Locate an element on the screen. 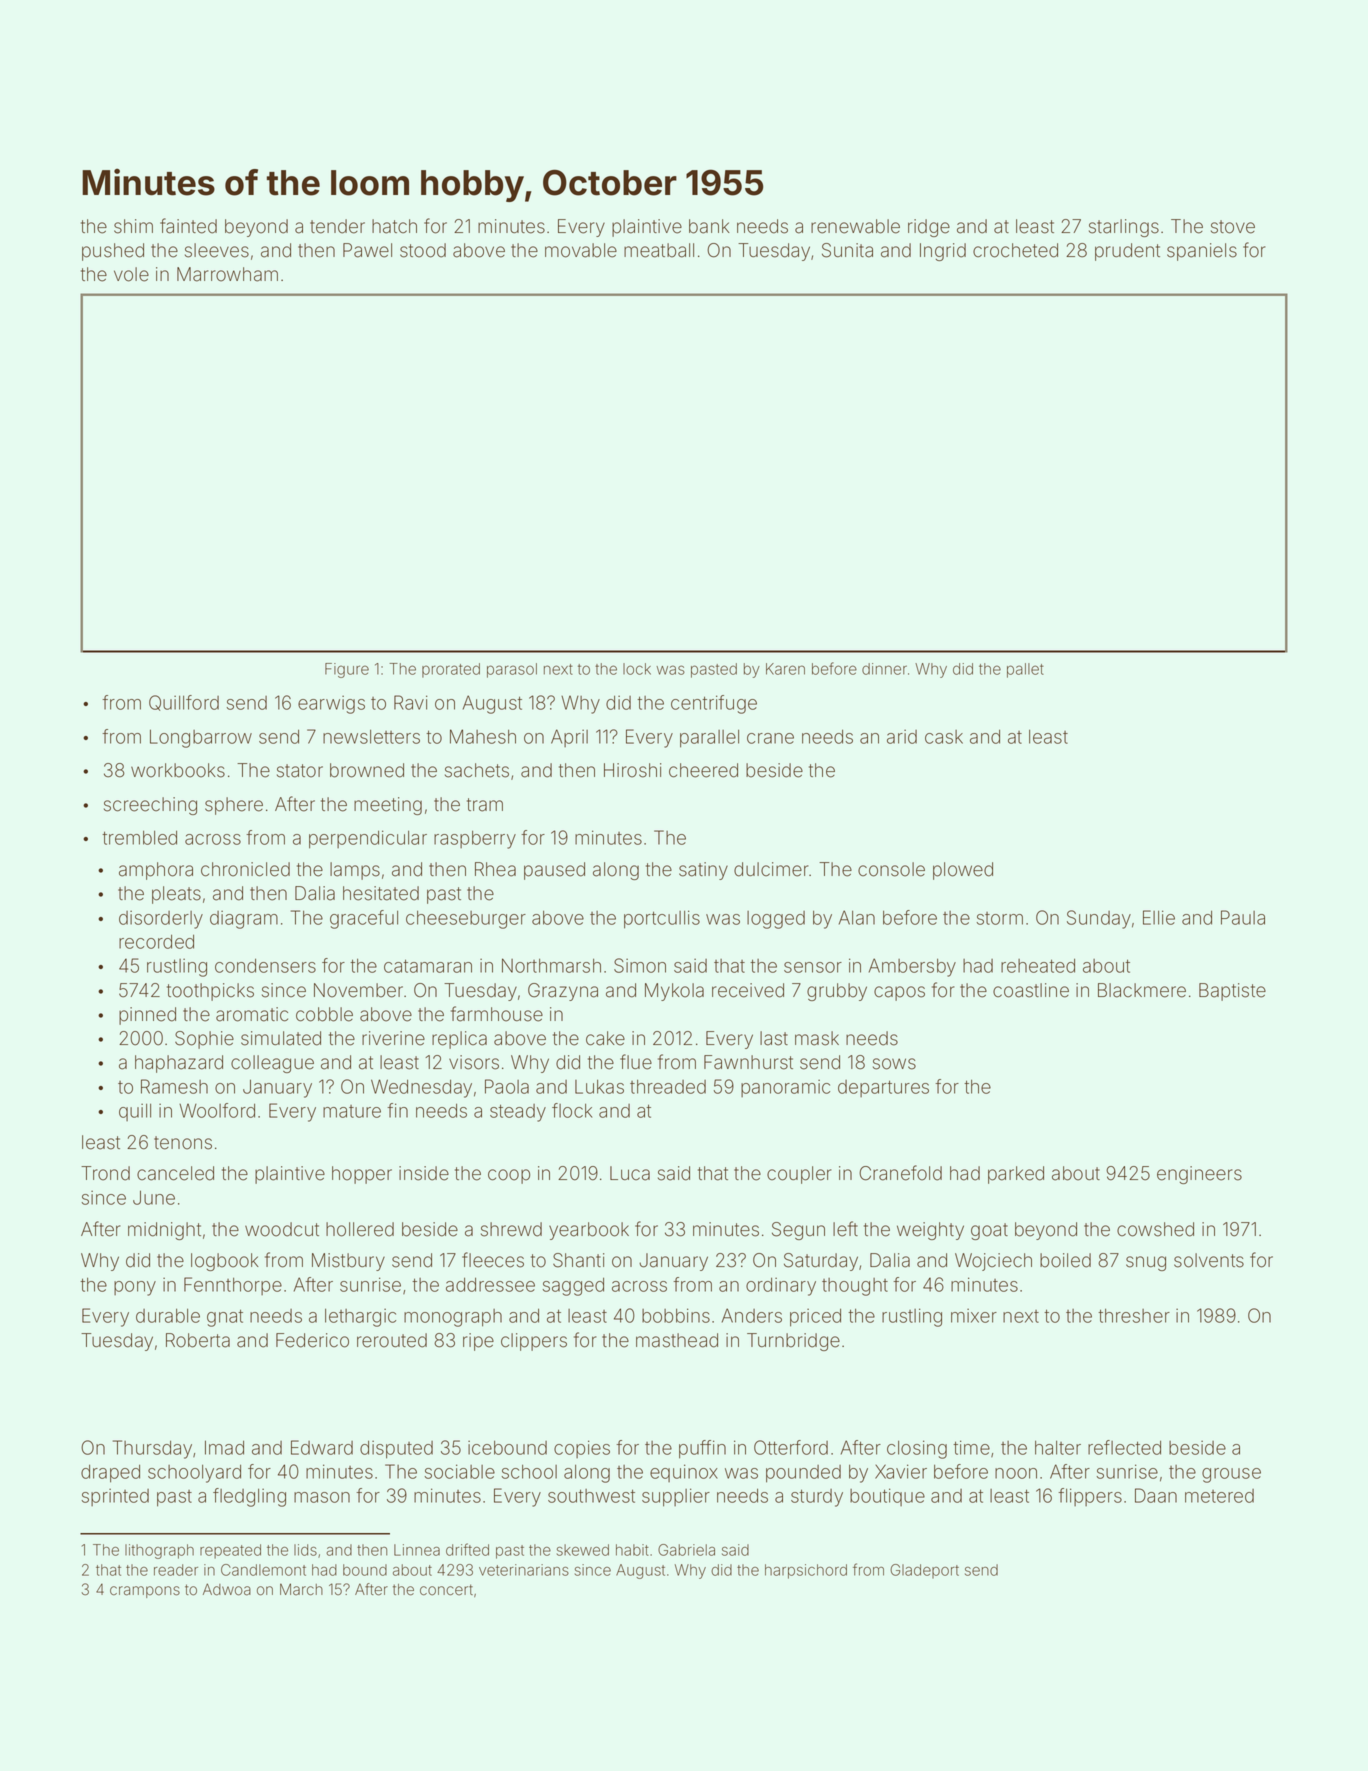  Karen is located at coordinates (785, 669).
